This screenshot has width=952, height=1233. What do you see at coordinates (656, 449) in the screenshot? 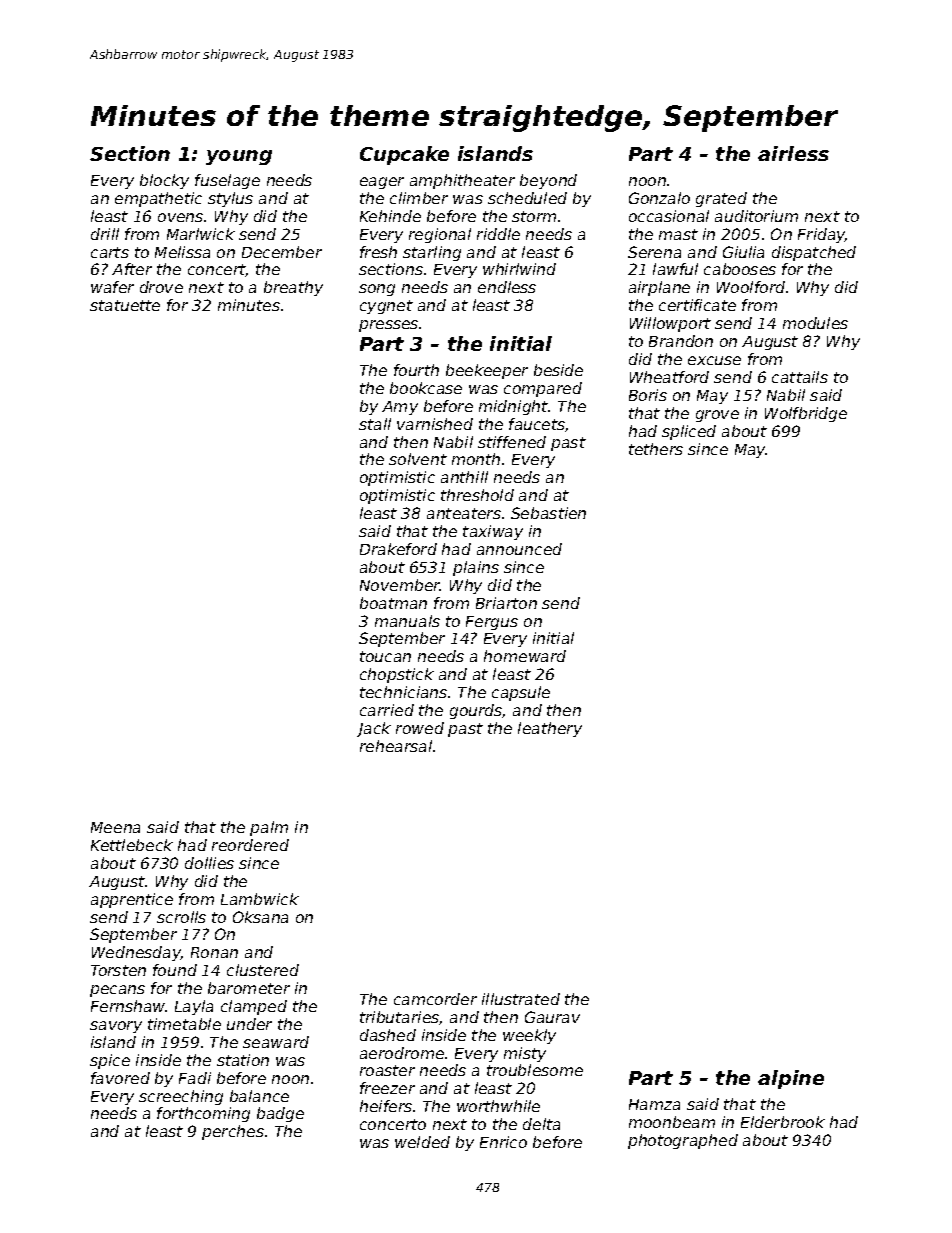
I see `tethers` at bounding box center [656, 449].
